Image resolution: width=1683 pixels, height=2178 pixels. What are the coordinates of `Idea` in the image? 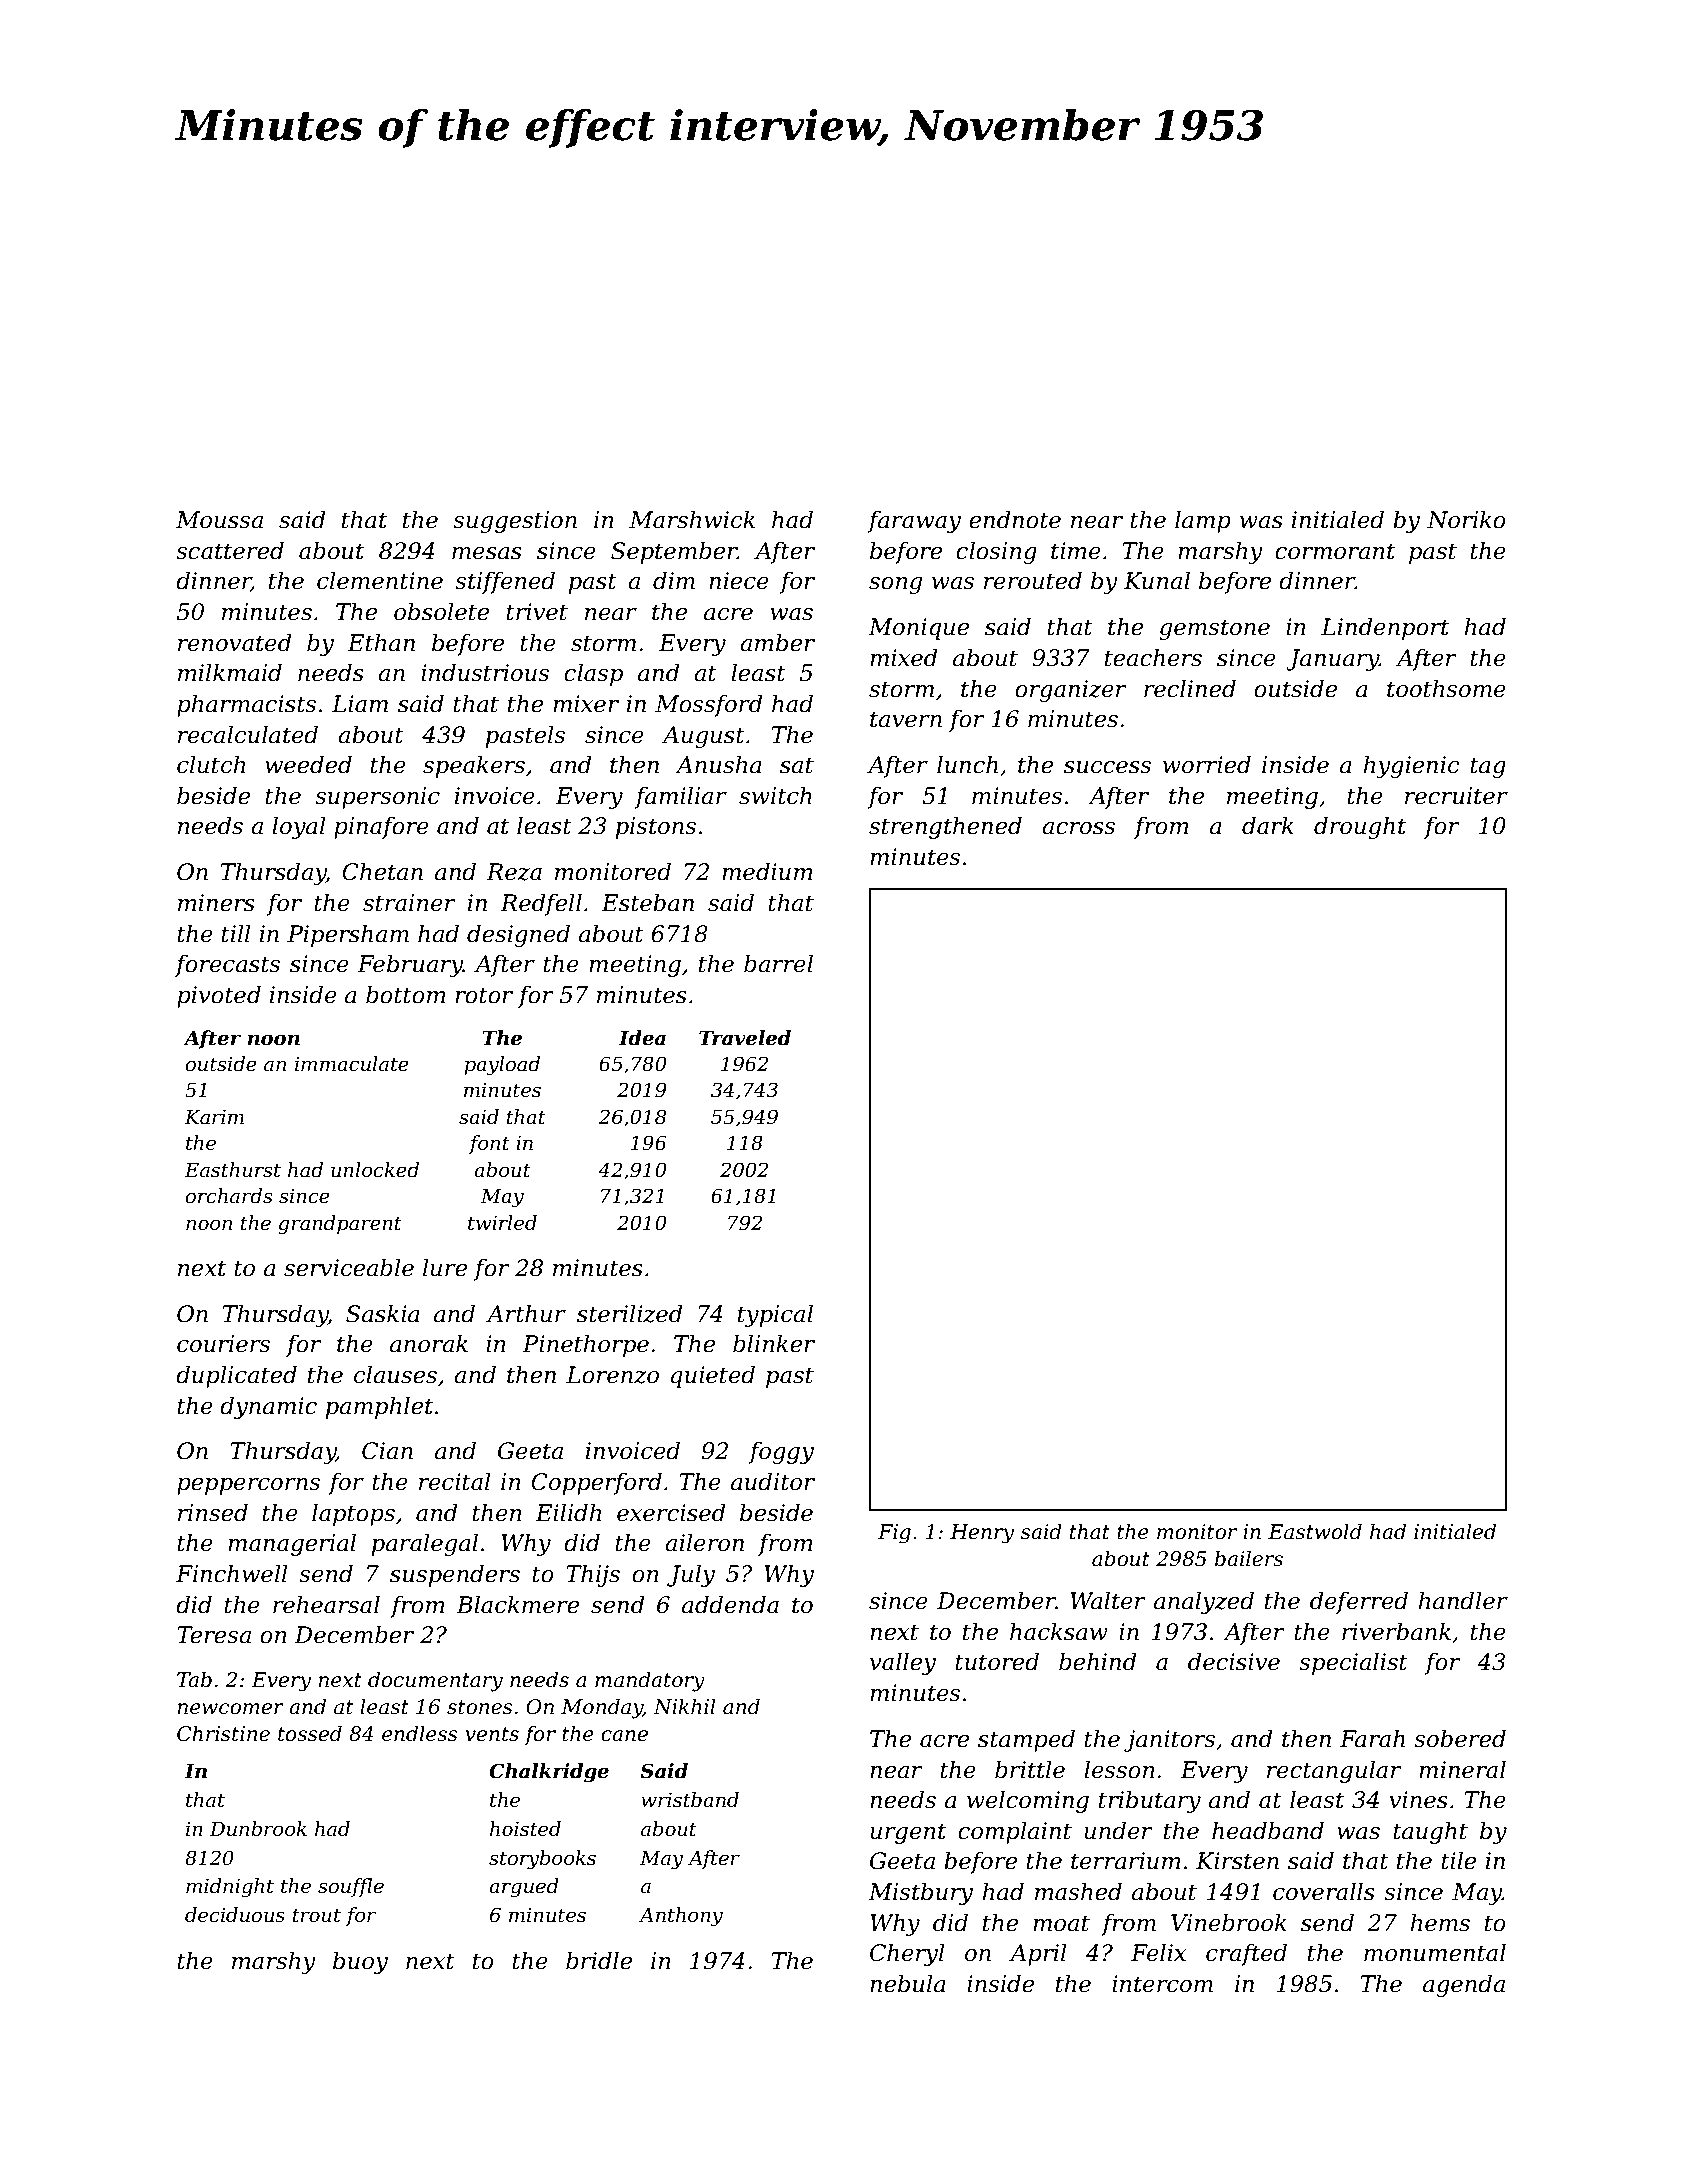 It's located at (642, 1038).
